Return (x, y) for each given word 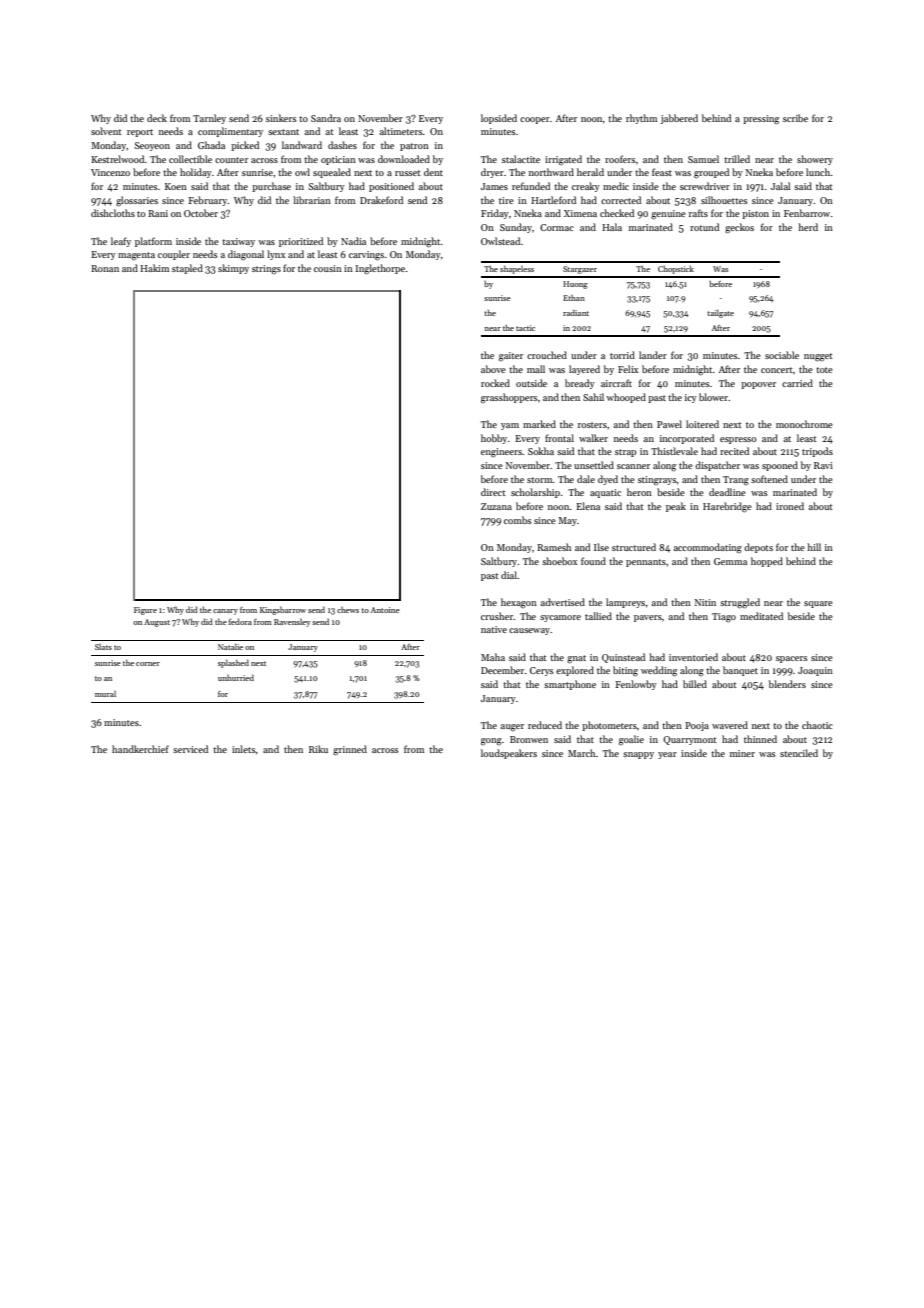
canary (225, 612)
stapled (187, 269)
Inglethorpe (380, 269)
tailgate (720, 313)
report (140, 133)
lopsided (499, 119)
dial (509, 575)
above (493, 369)
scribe (795, 118)
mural (105, 694)
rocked (495, 383)
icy (691, 398)
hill (814, 547)
